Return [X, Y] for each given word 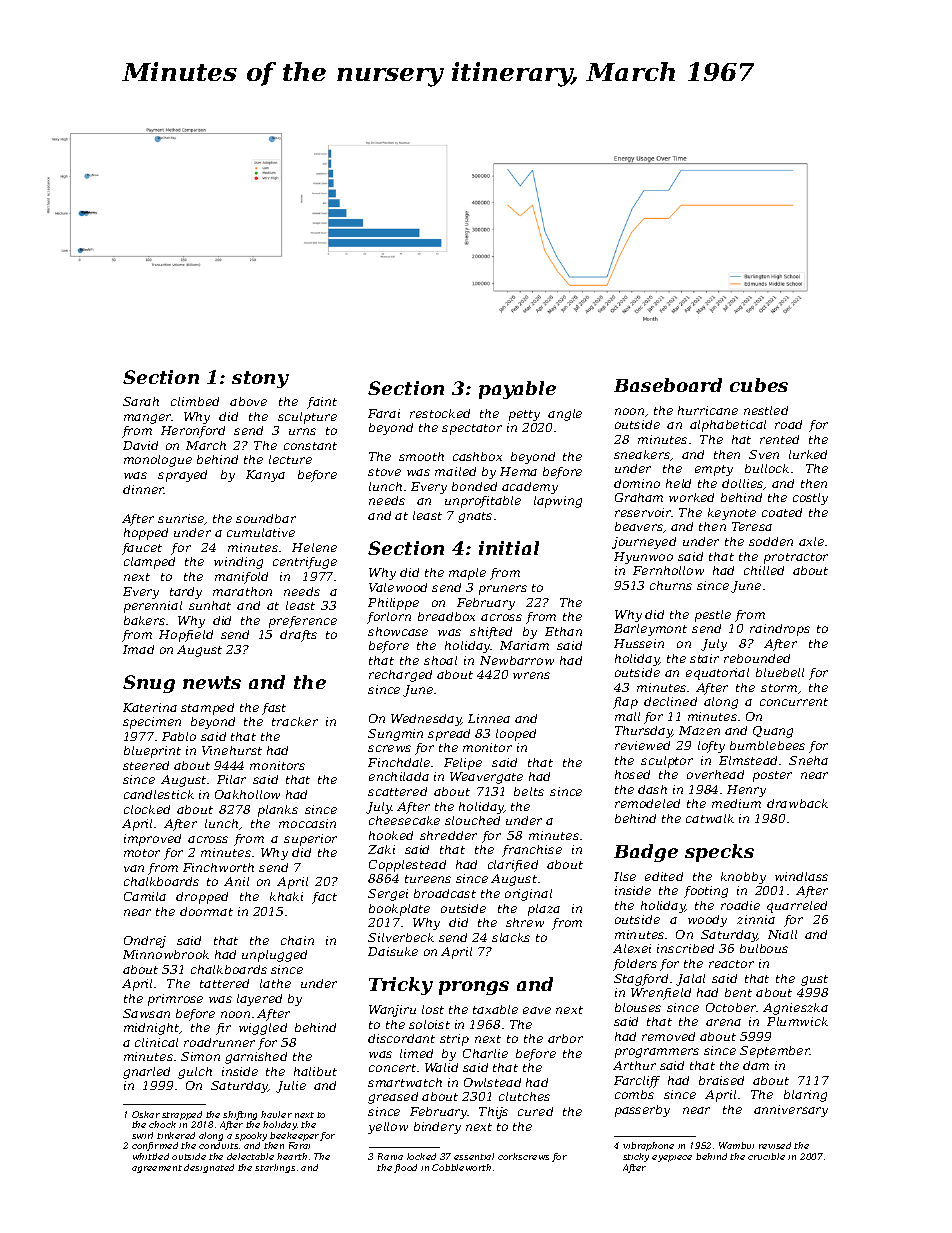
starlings [275, 1168]
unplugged [274, 956]
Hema [518, 471]
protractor [796, 558]
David [140, 445]
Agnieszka [795, 1009]
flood [405, 1168]
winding [238, 563]
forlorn [389, 618]
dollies [743, 484]
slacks [511, 937]
